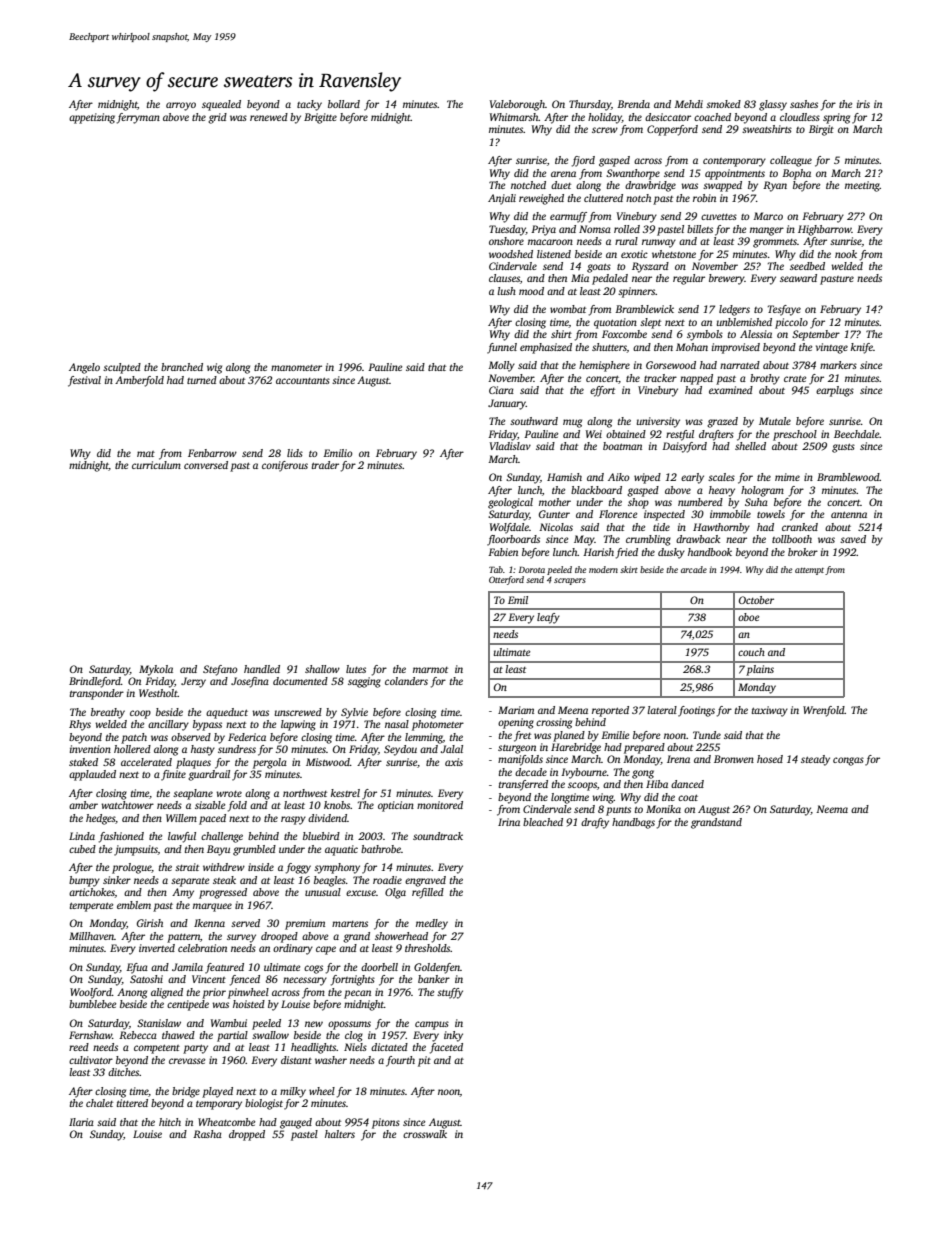 The height and width of the screenshot is (1233, 952). What do you see at coordinates (862, 348) in the screenshot?
I see `knife` at bounding box center [862, 348].
